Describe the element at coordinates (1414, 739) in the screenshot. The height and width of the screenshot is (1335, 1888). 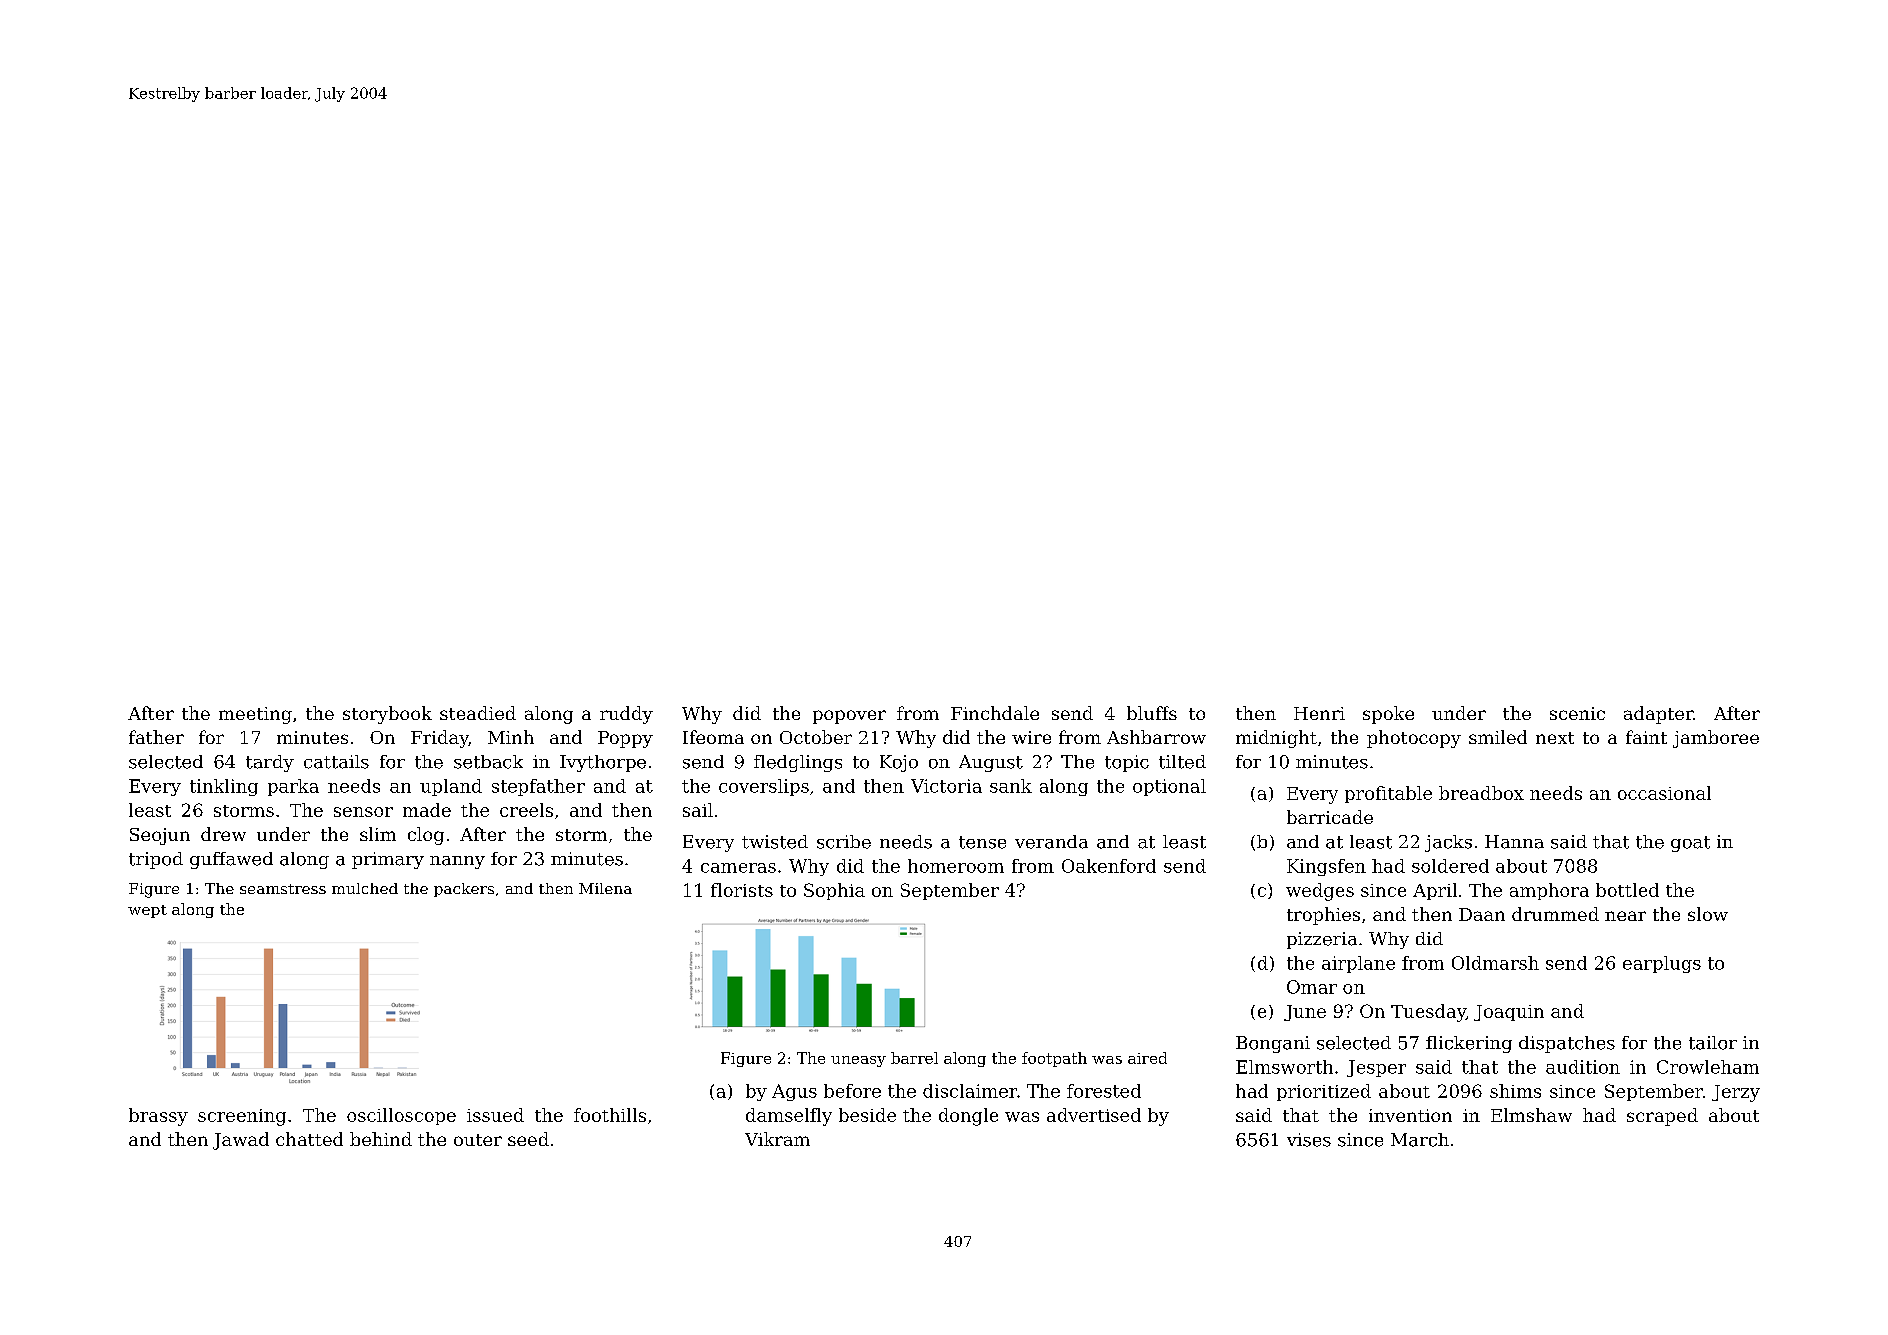
I see `photocopy` at that location.
